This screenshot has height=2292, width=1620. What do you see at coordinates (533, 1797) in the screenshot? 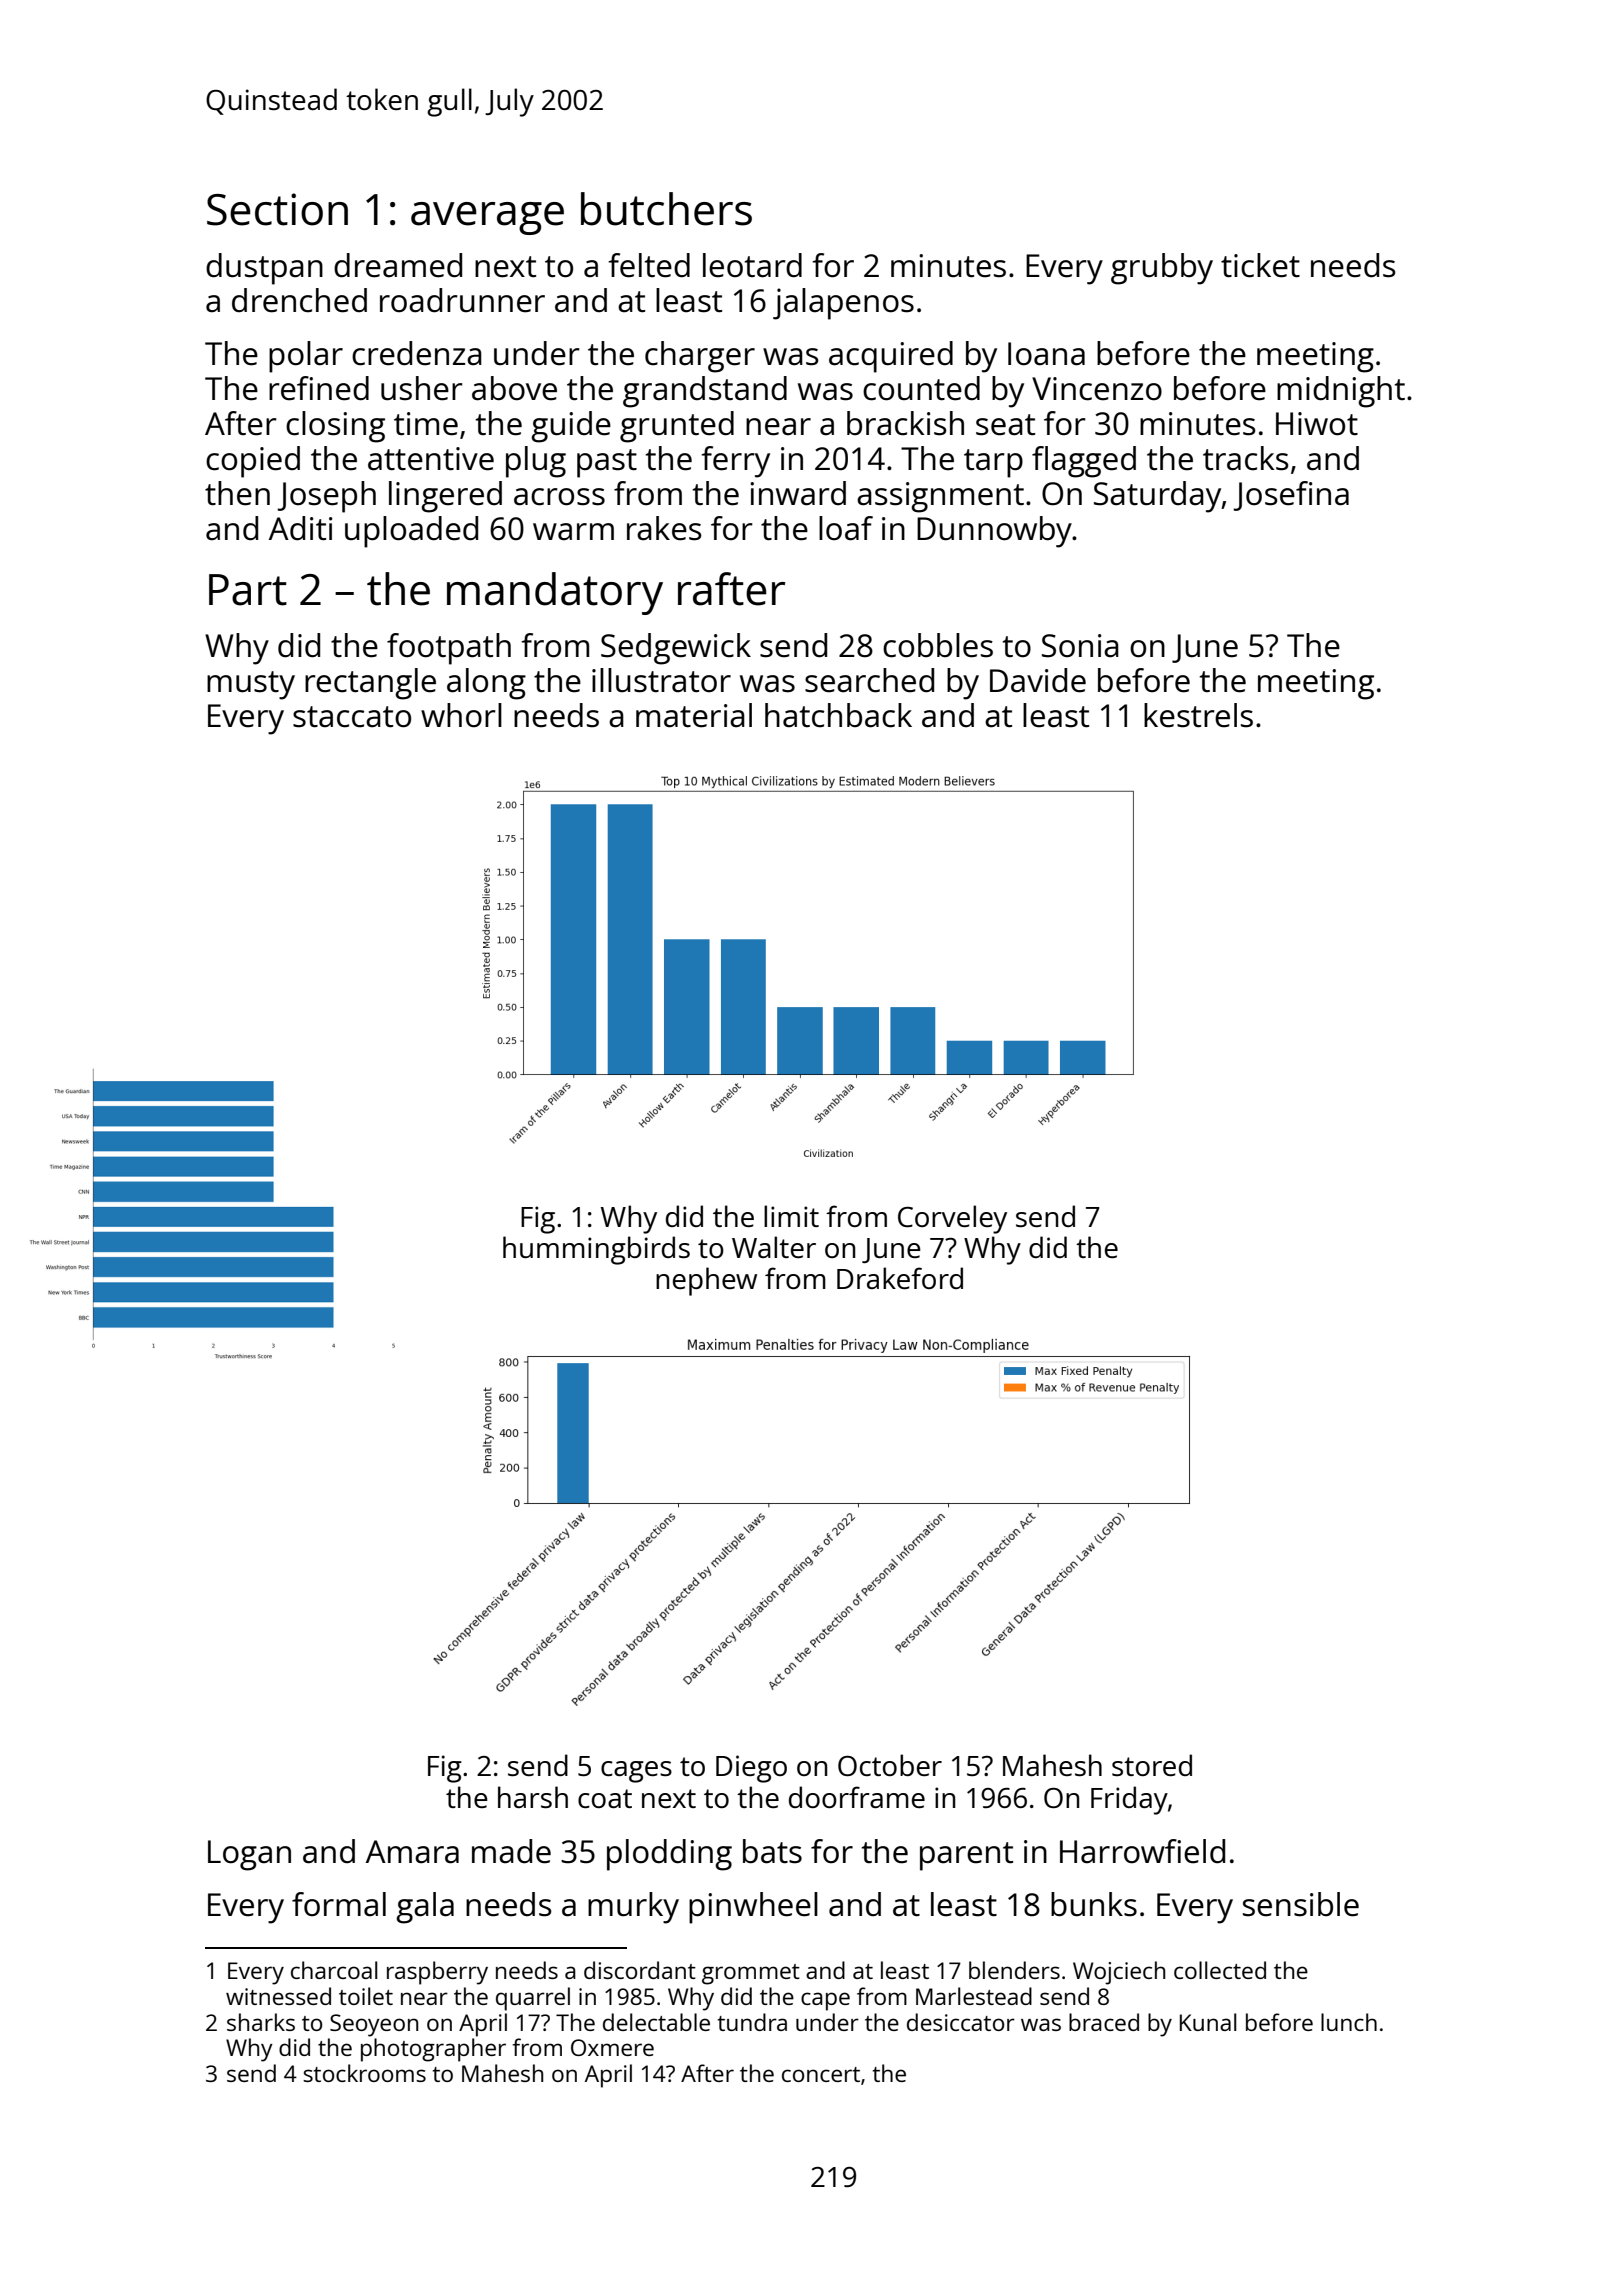
I see `harsh` at bounding box center [533, 1797].
